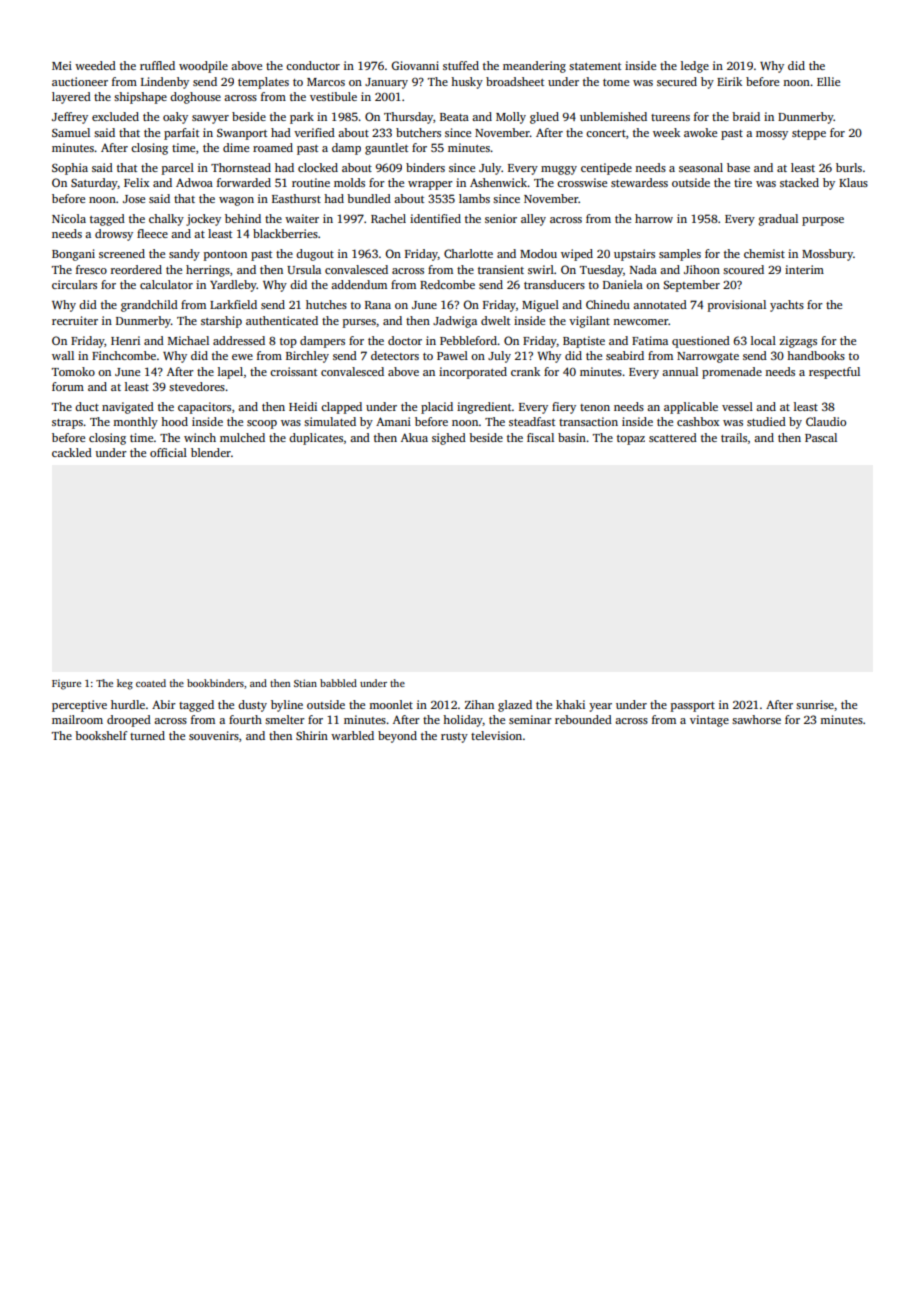  Describe the element at coordinates (67, 424) in the screenshot. I see `straps` at that location.
